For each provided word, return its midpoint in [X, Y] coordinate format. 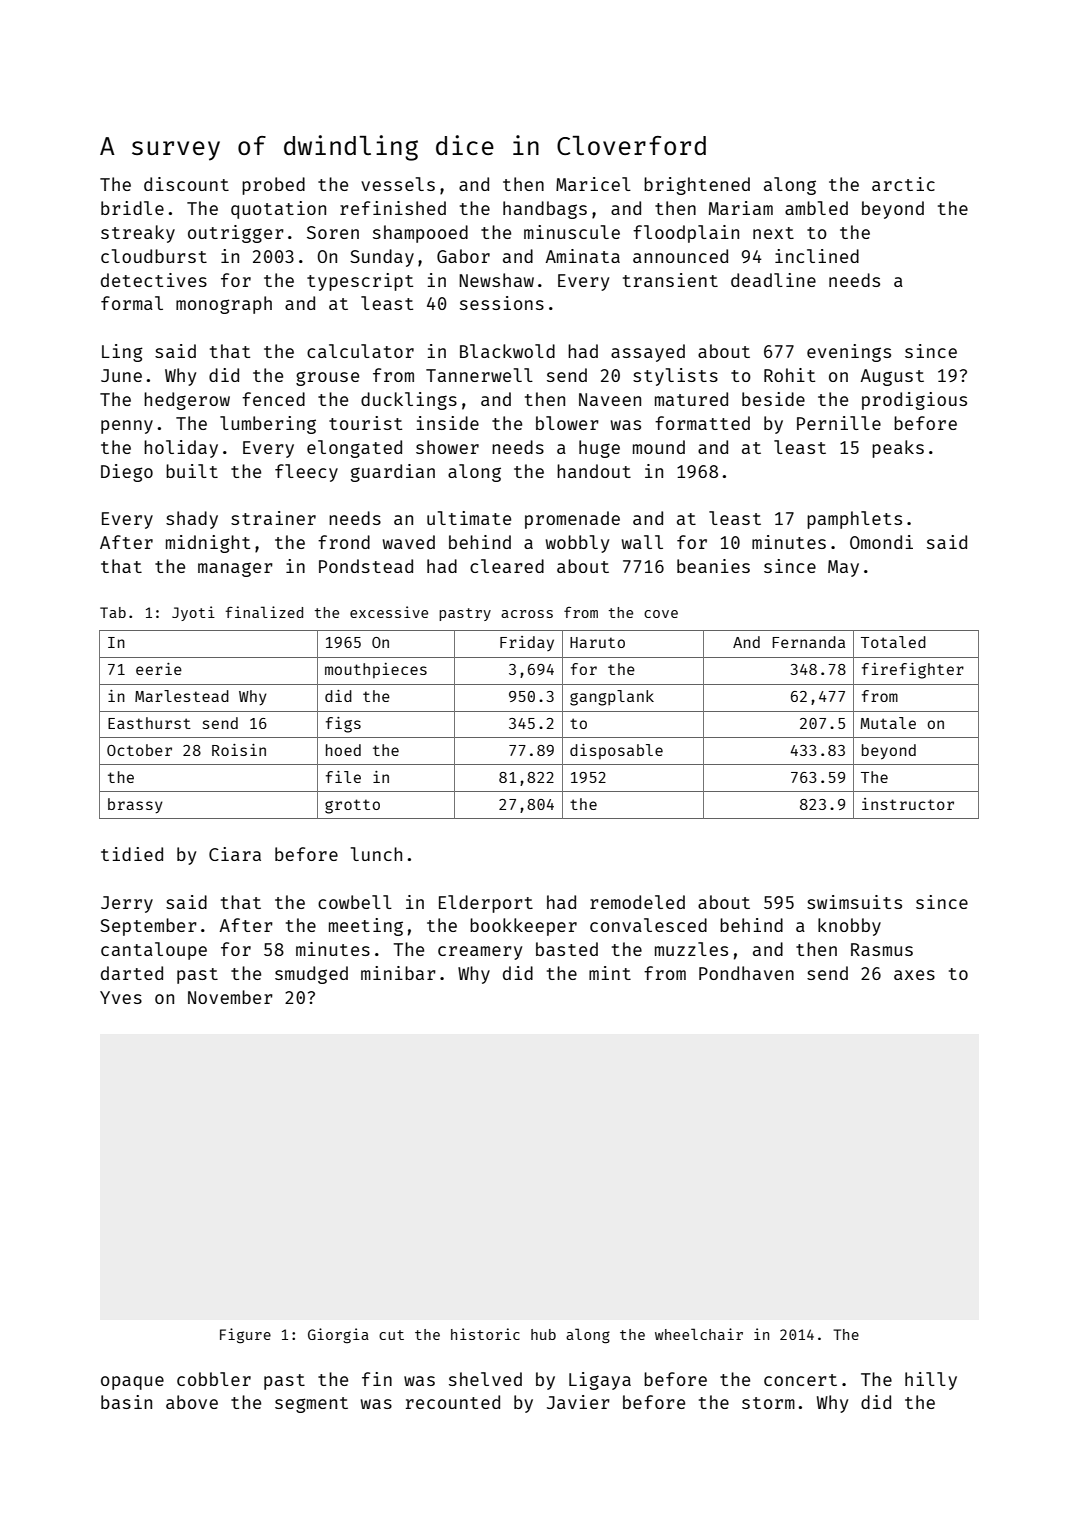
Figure [245, 1336]
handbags [545, 210]
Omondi [881, 542]
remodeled [637, 902]
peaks [898, 449]
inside [448, 423]
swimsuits [854, 902]
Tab [113, 612]
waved [409, 542]
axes [914, 975]
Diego [127, 473]
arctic [903, 184]
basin [126, 1402]
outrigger [236, 234]
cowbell [355, 902]
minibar [398, 973]
